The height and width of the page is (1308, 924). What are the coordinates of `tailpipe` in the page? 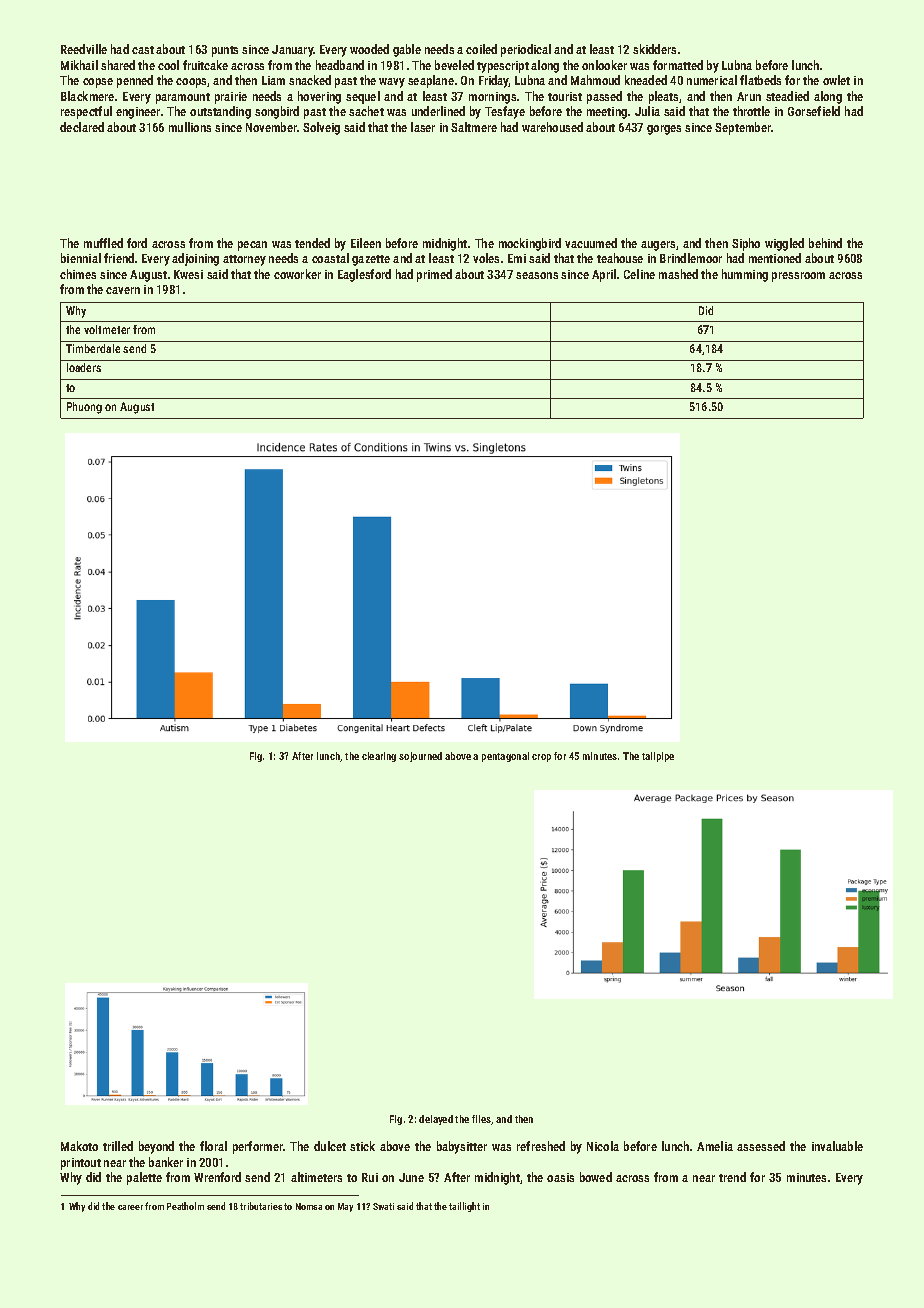 It's located at (658, 757).
